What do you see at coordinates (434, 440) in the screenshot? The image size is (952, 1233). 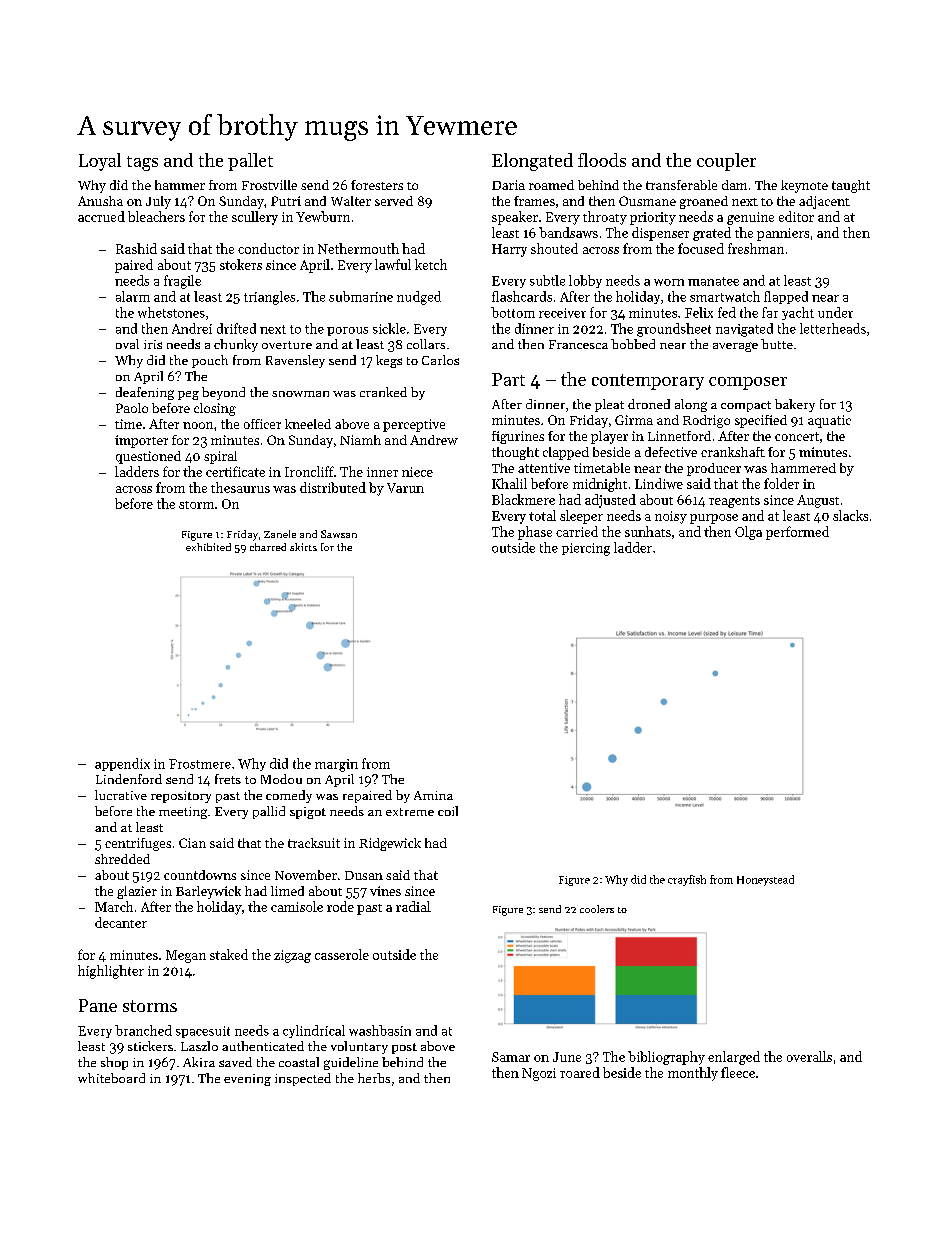 I see `Andrew` at bounding box center [434, 440].
